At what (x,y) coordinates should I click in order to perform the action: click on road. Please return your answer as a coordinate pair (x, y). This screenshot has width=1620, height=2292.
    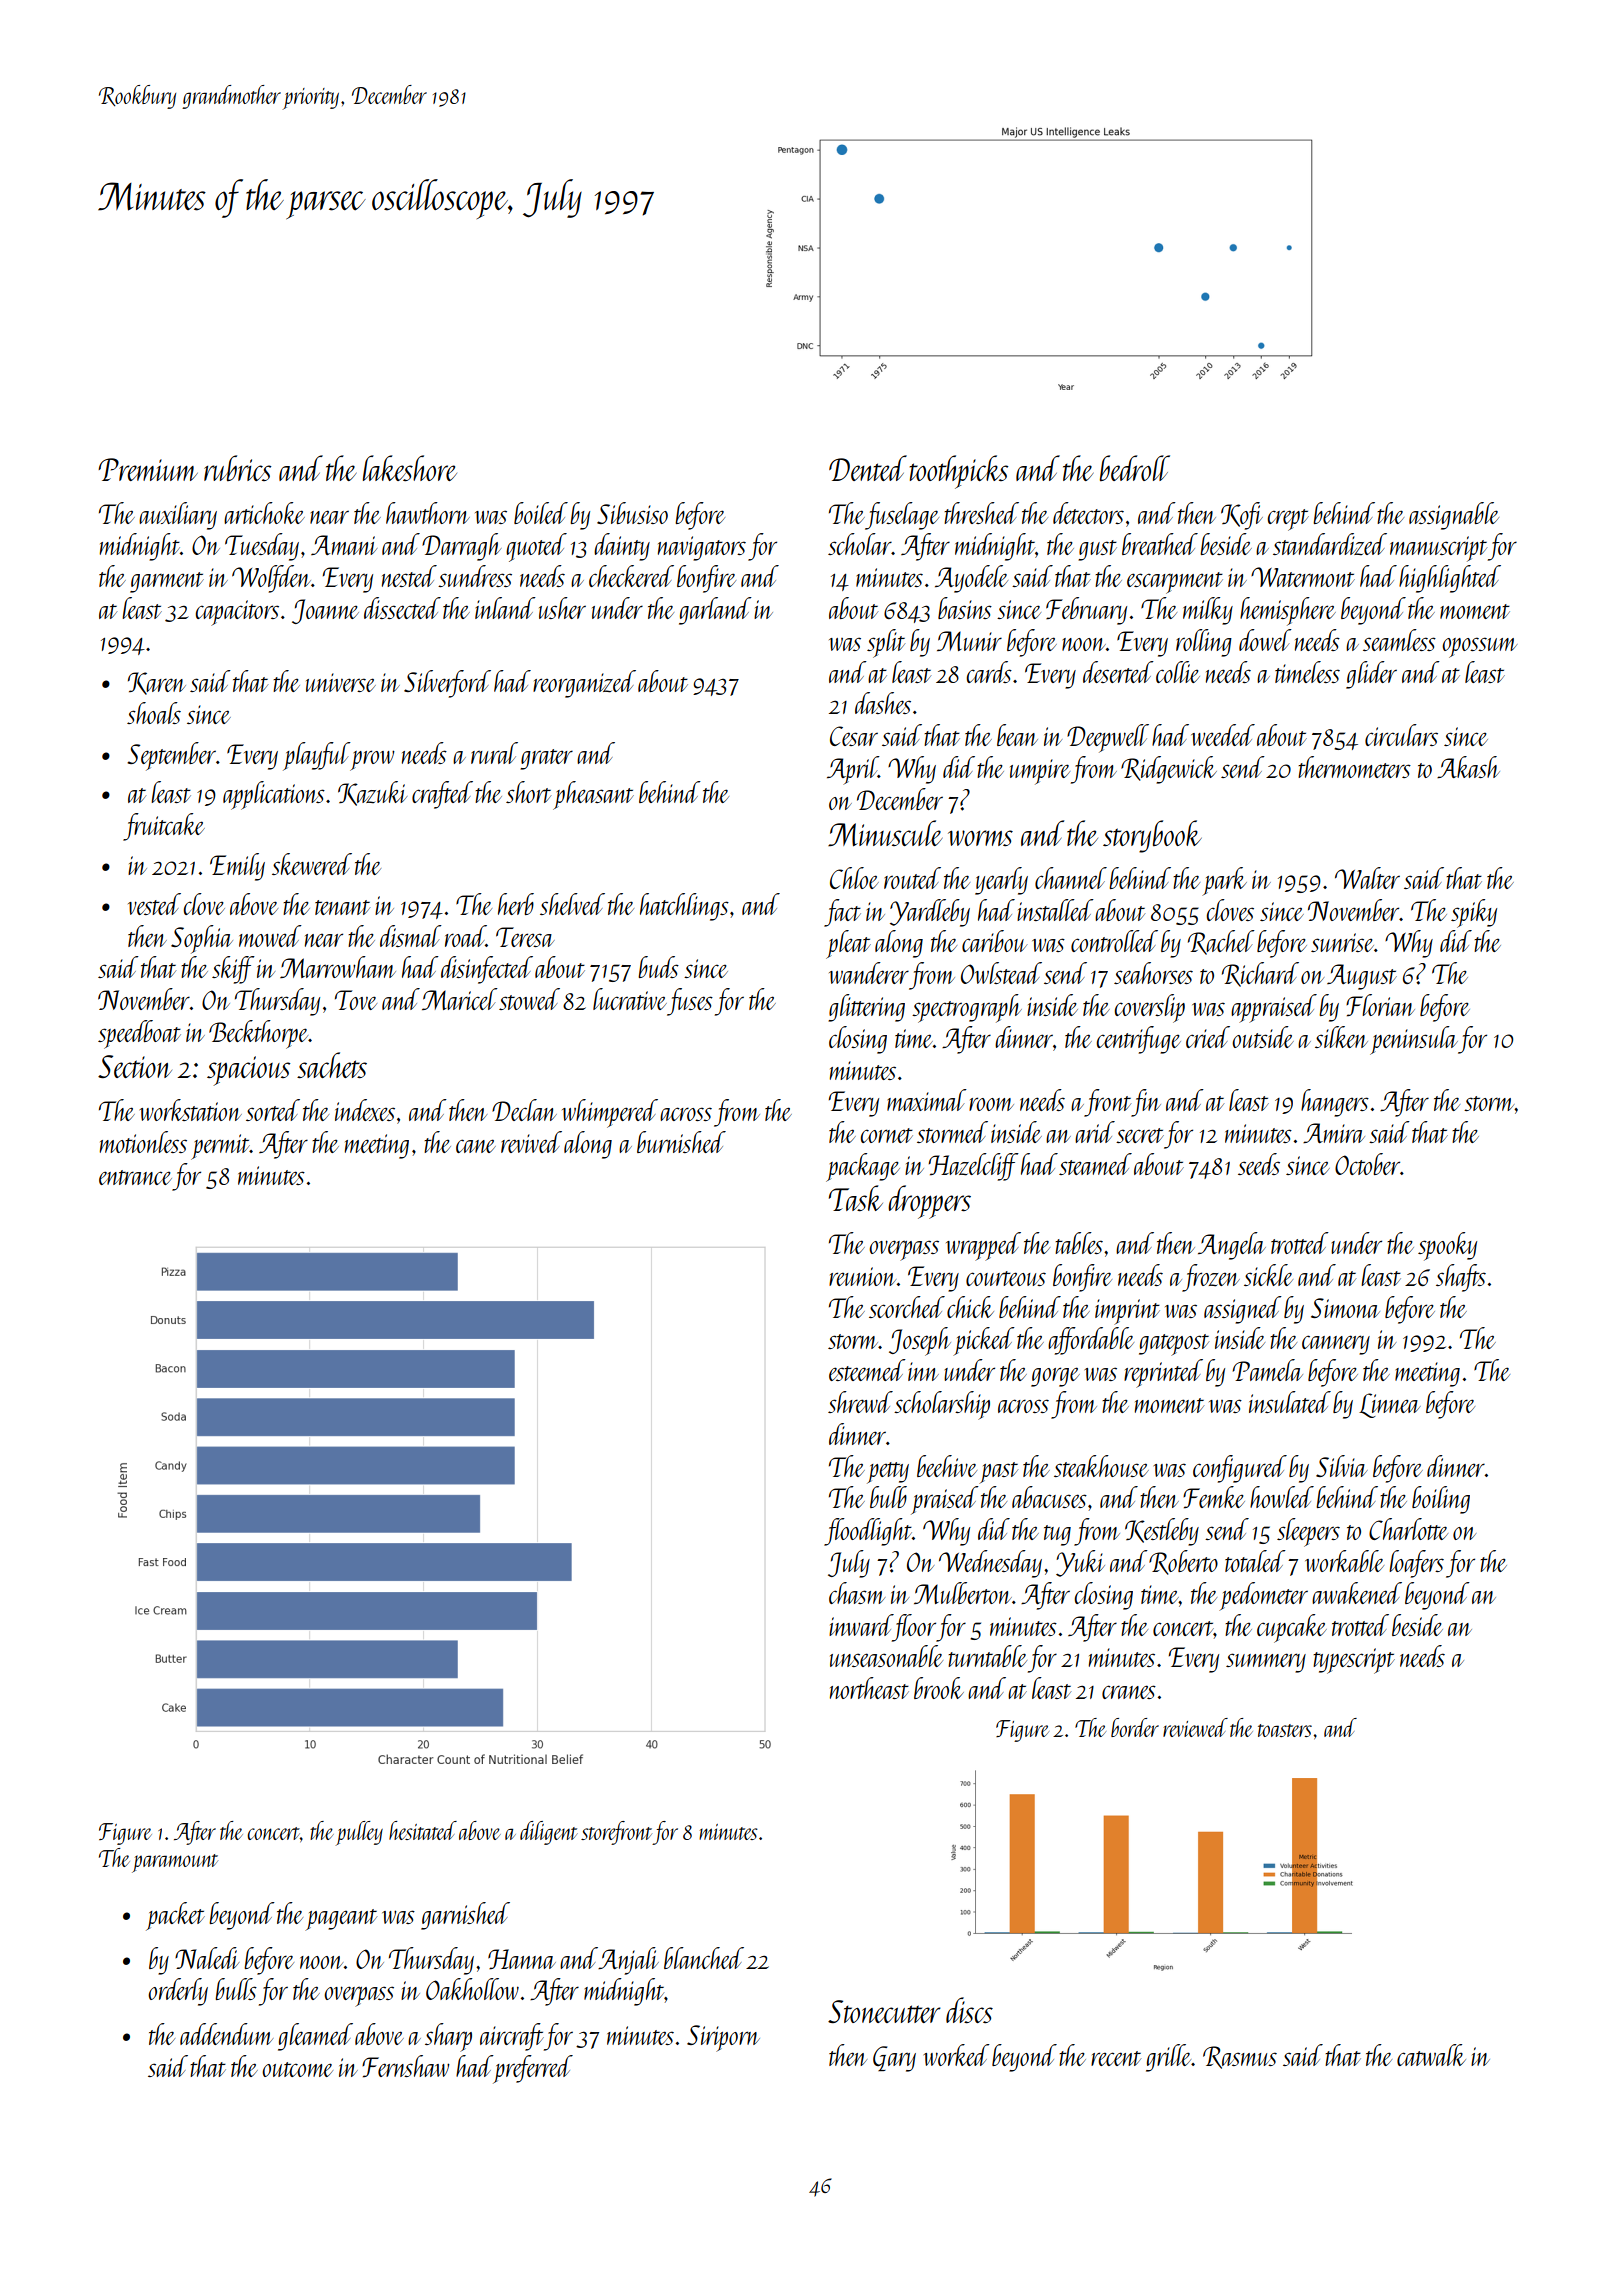
    Looking at the image, I should click on (465, 936).
